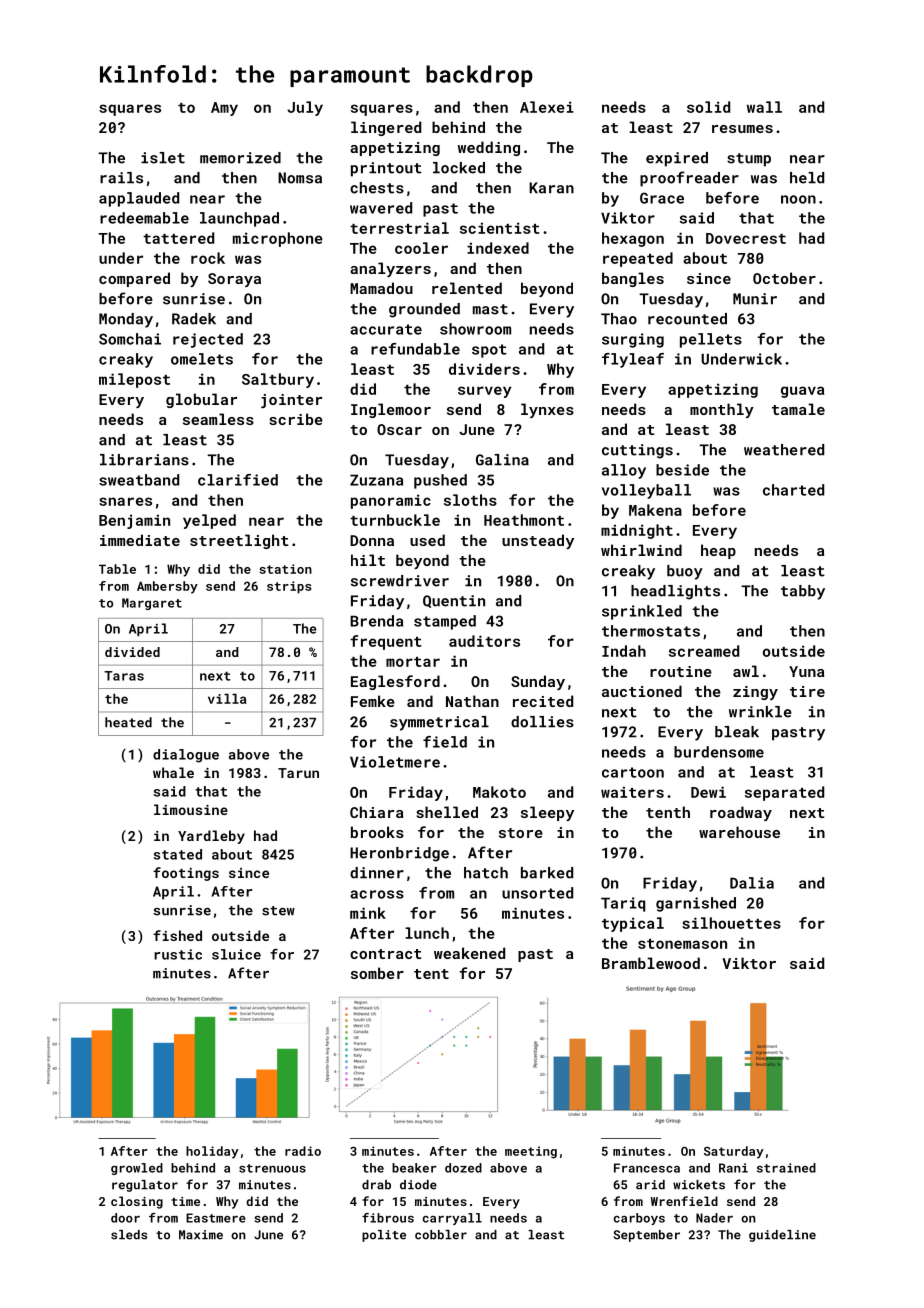 The width and height of the document is (924, 1308). Describe the element at coordinates (784, 450) in the document. I see `weathered` at that location.
